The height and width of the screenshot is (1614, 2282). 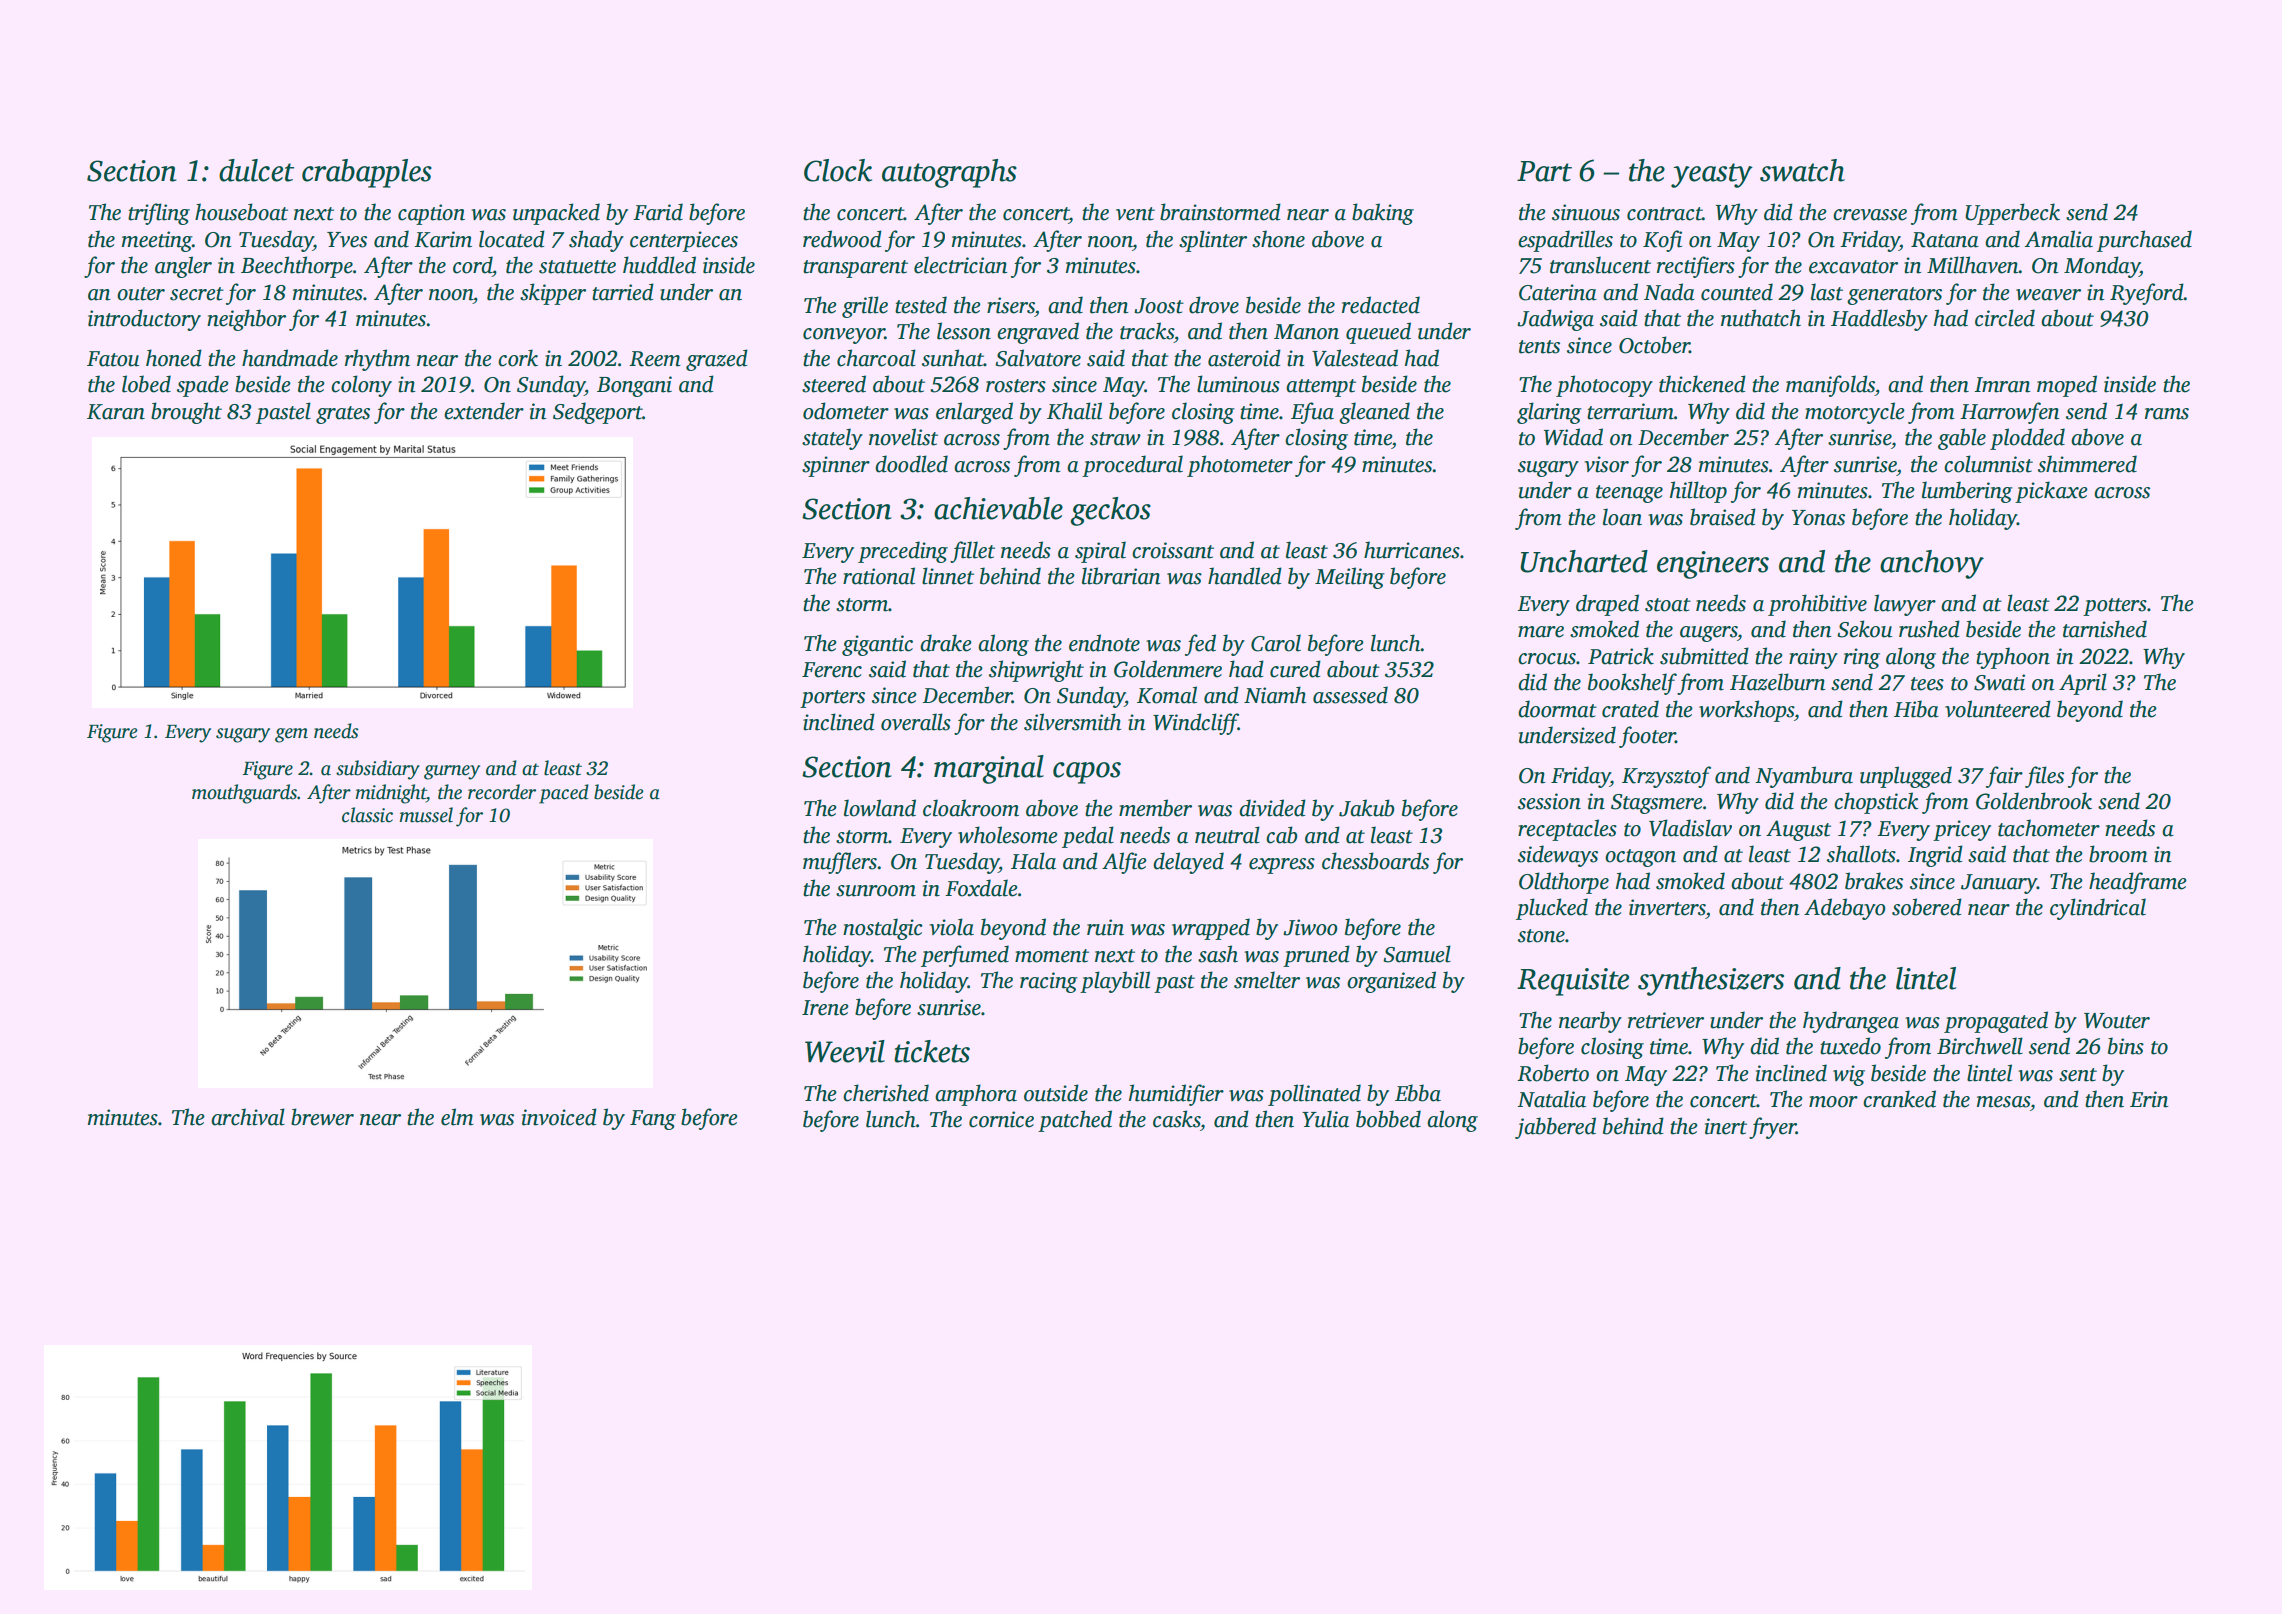 I want to click on Weevil, so click(x=845, y=1051).
